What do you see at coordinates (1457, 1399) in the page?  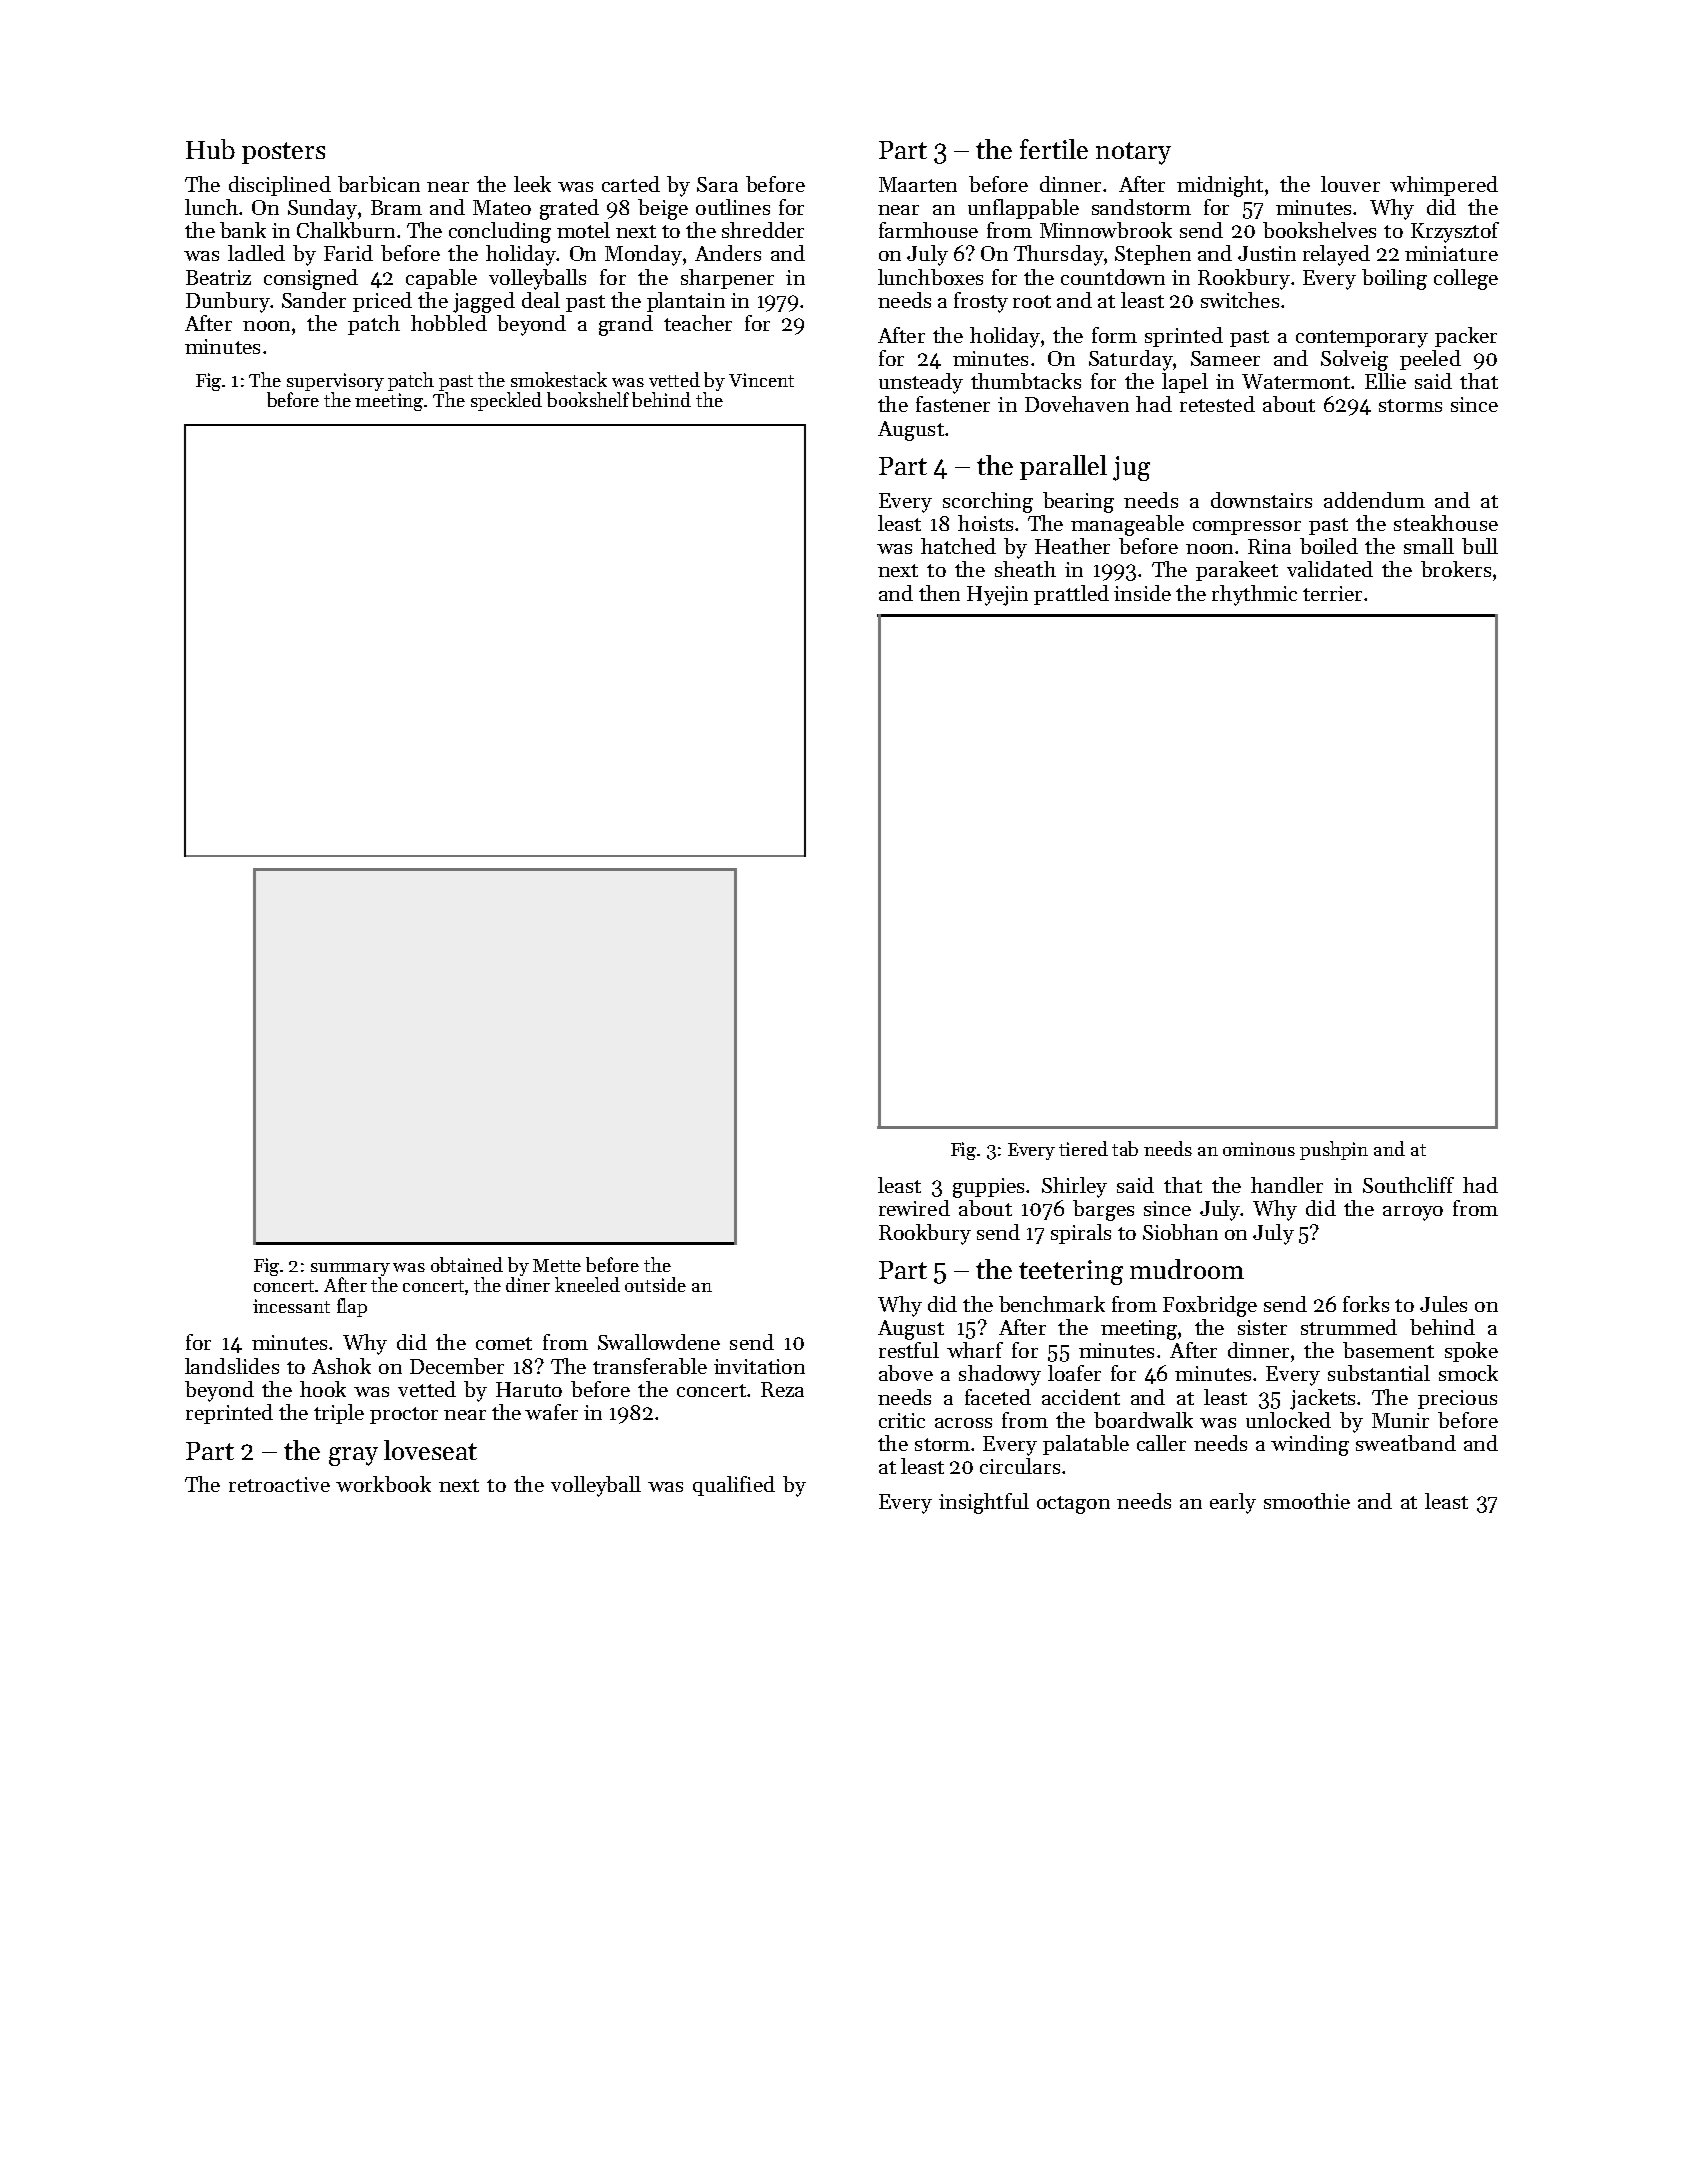 I see `precious` at bounding box center [1457, 1399].
